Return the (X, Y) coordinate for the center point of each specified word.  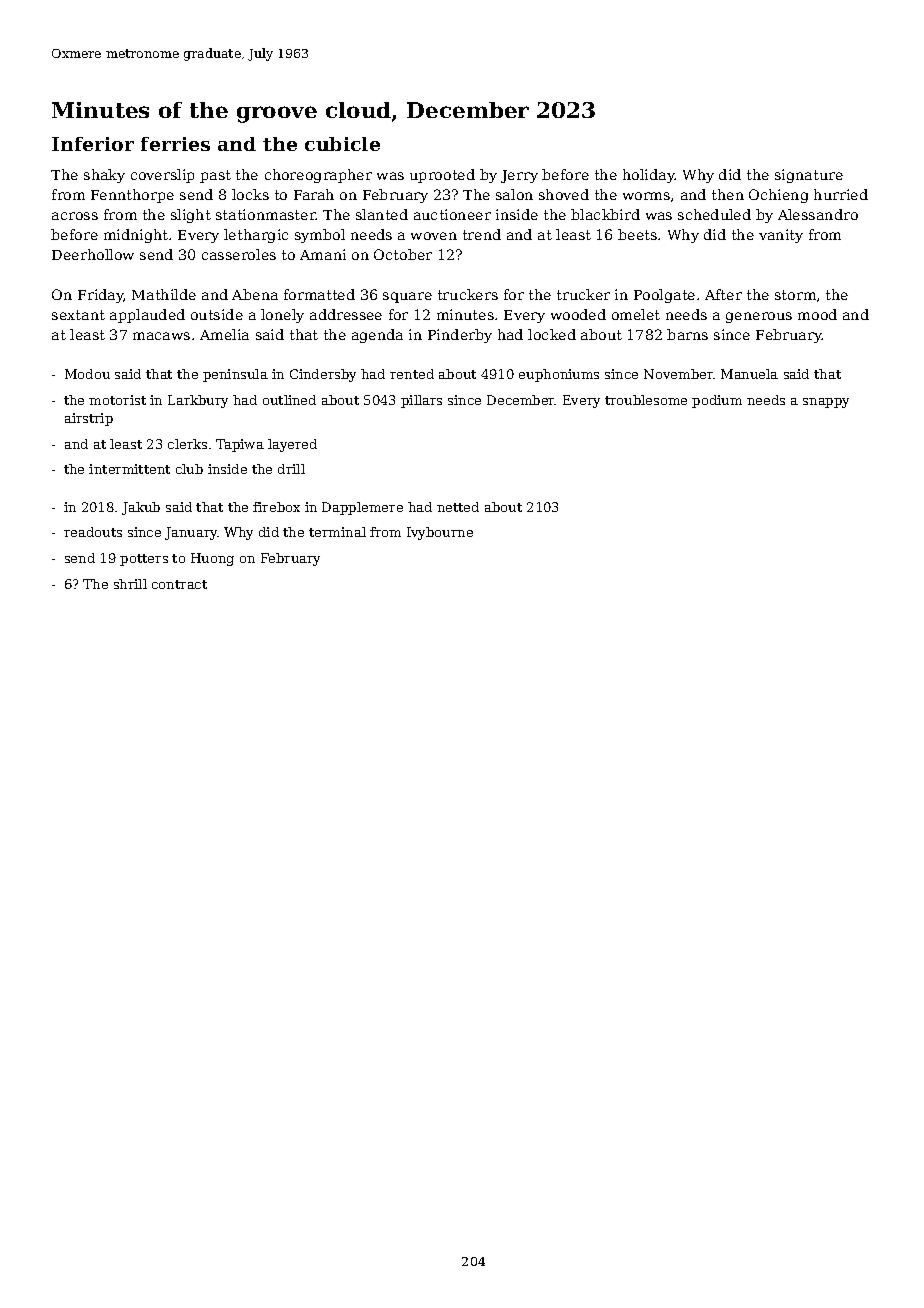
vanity (781, 236)
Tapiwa (240, 445)
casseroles (239, 254)
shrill (130, 584)
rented (412, 374)
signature (809, 176)
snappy (826, 403)
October (403, 254)
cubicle (342, 144)
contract (179, 584)
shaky (104, 176)
